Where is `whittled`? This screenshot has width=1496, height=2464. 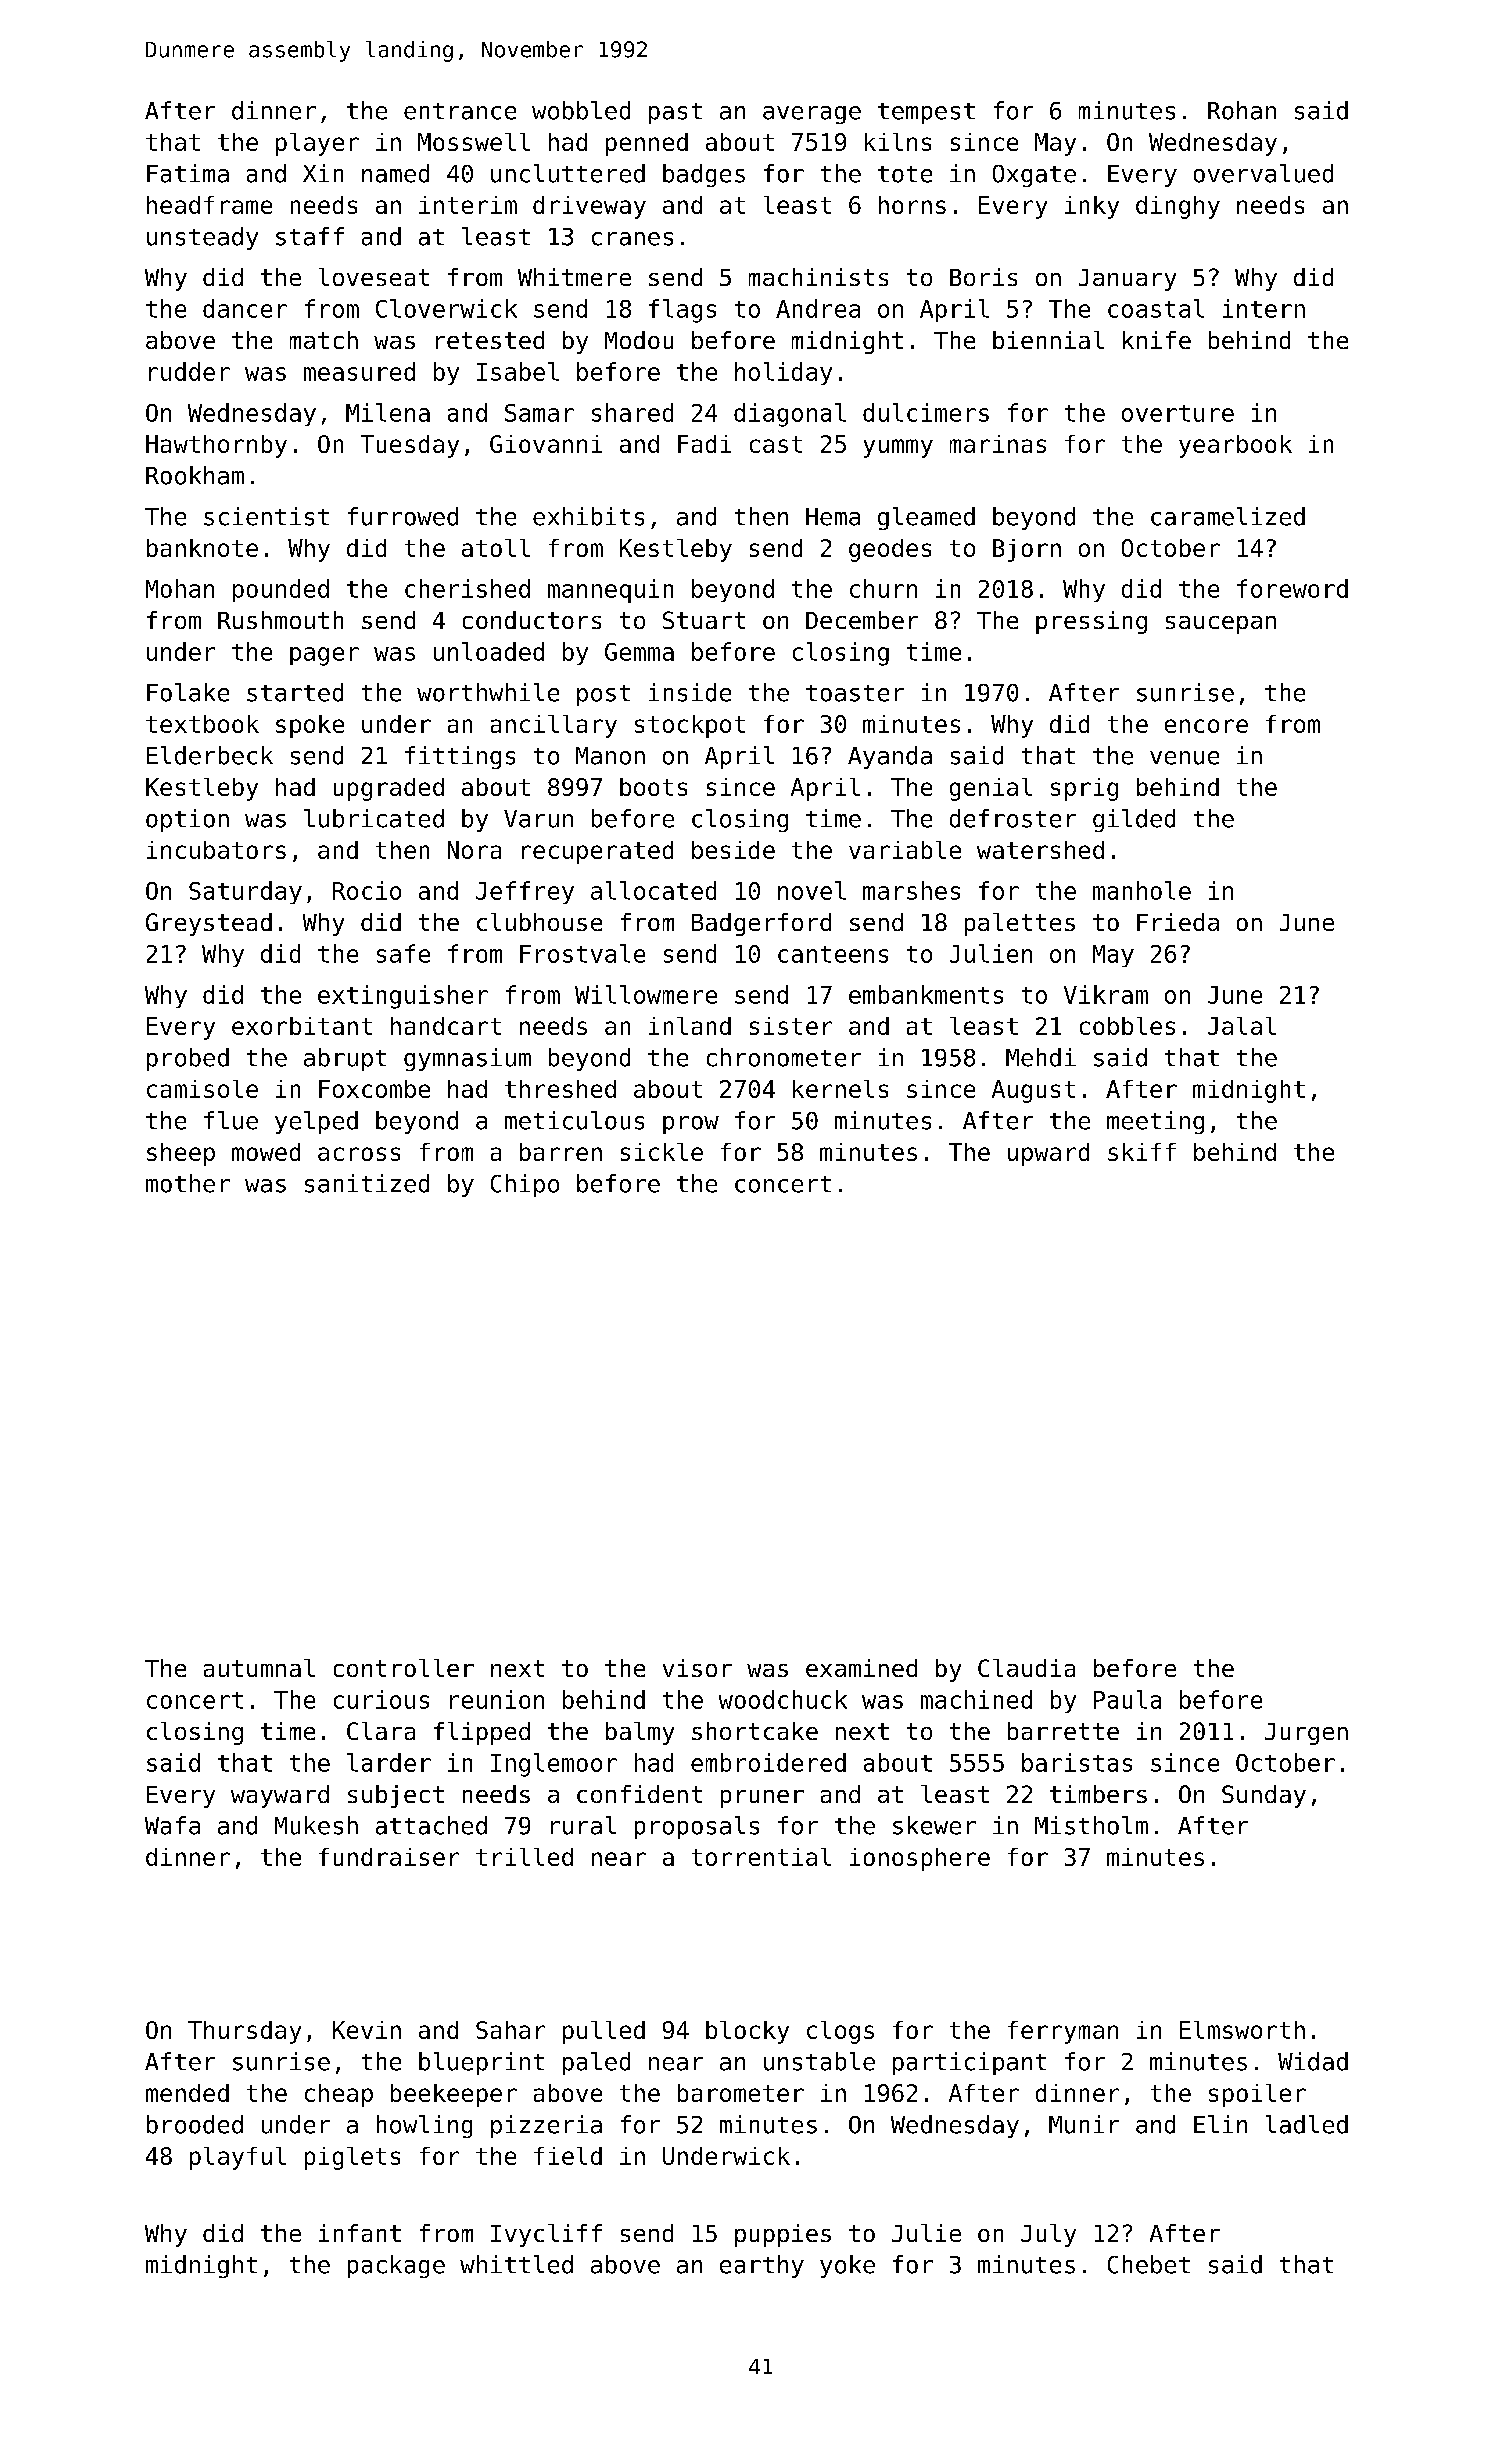 whittled is located at coordinates (516, 2264).
